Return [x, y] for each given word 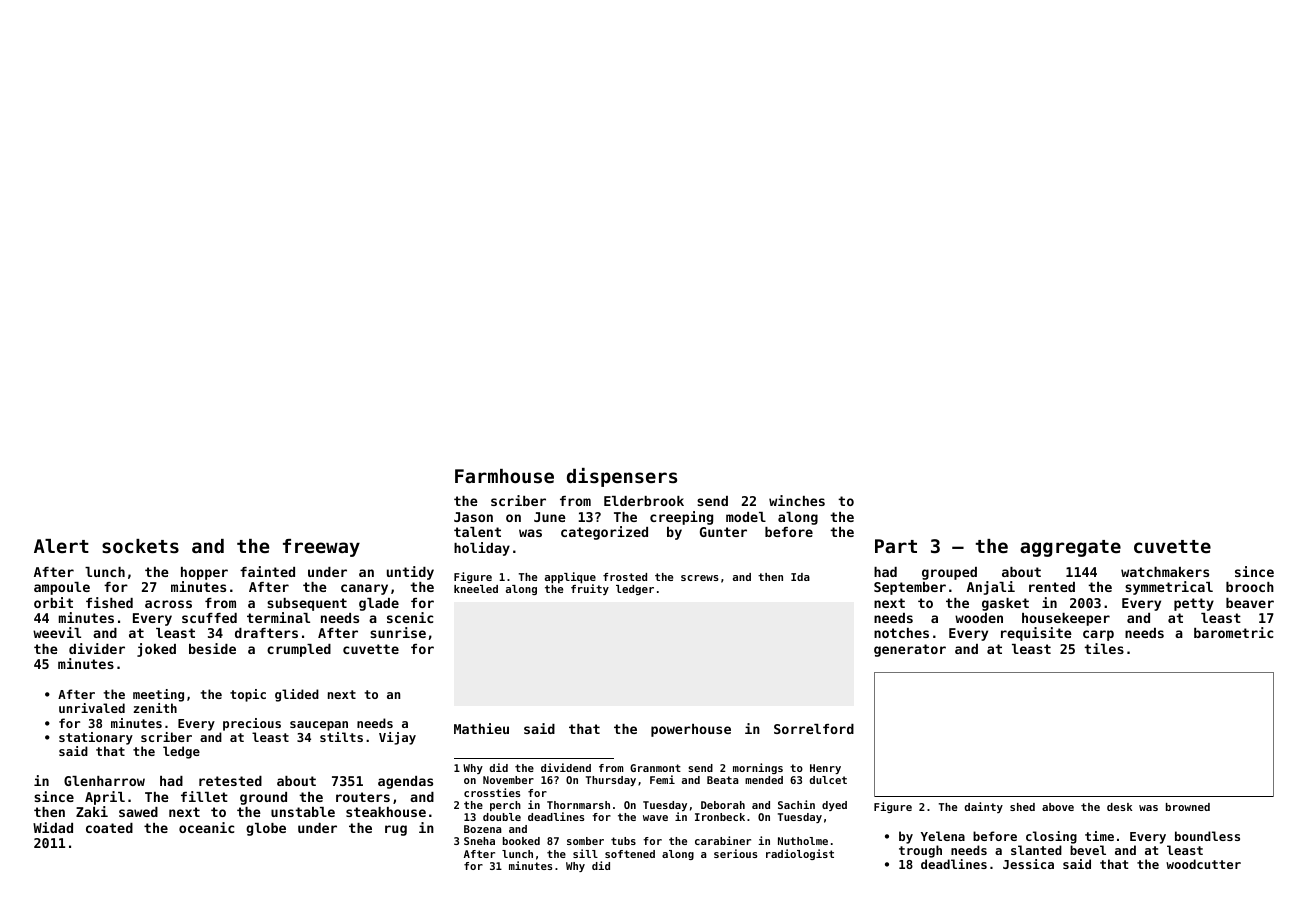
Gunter [723, 532]
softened [630, 854]
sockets [140, 546]
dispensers [622, 477]
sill [585, 853]
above [1058, 807]
